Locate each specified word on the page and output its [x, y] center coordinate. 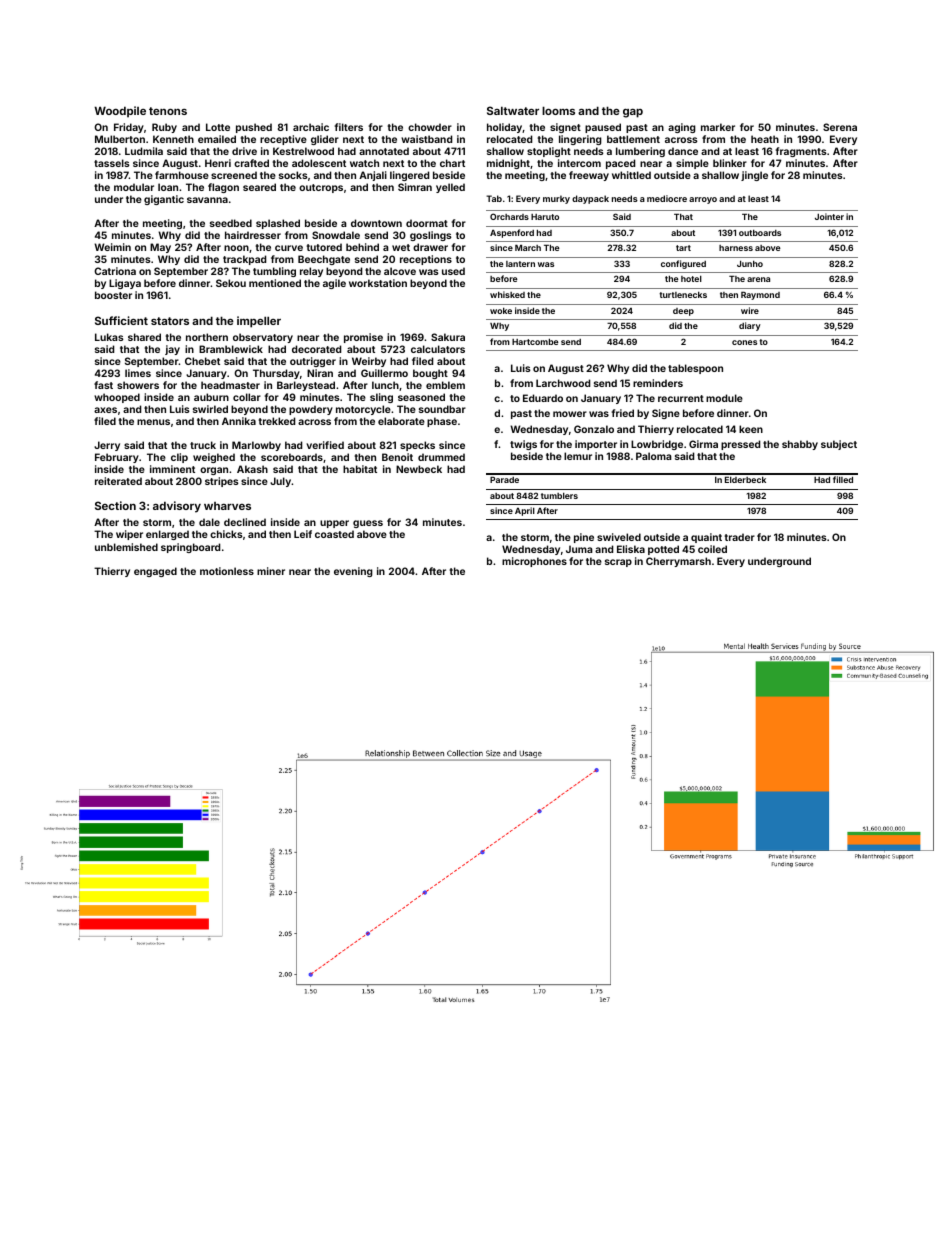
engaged [155, 572]
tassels [112, 163]
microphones [534, 562]
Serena [840, 127]
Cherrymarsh [678, 562]
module [724, 398]
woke [501, 311]
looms [558, 110]
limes [138, 373]
